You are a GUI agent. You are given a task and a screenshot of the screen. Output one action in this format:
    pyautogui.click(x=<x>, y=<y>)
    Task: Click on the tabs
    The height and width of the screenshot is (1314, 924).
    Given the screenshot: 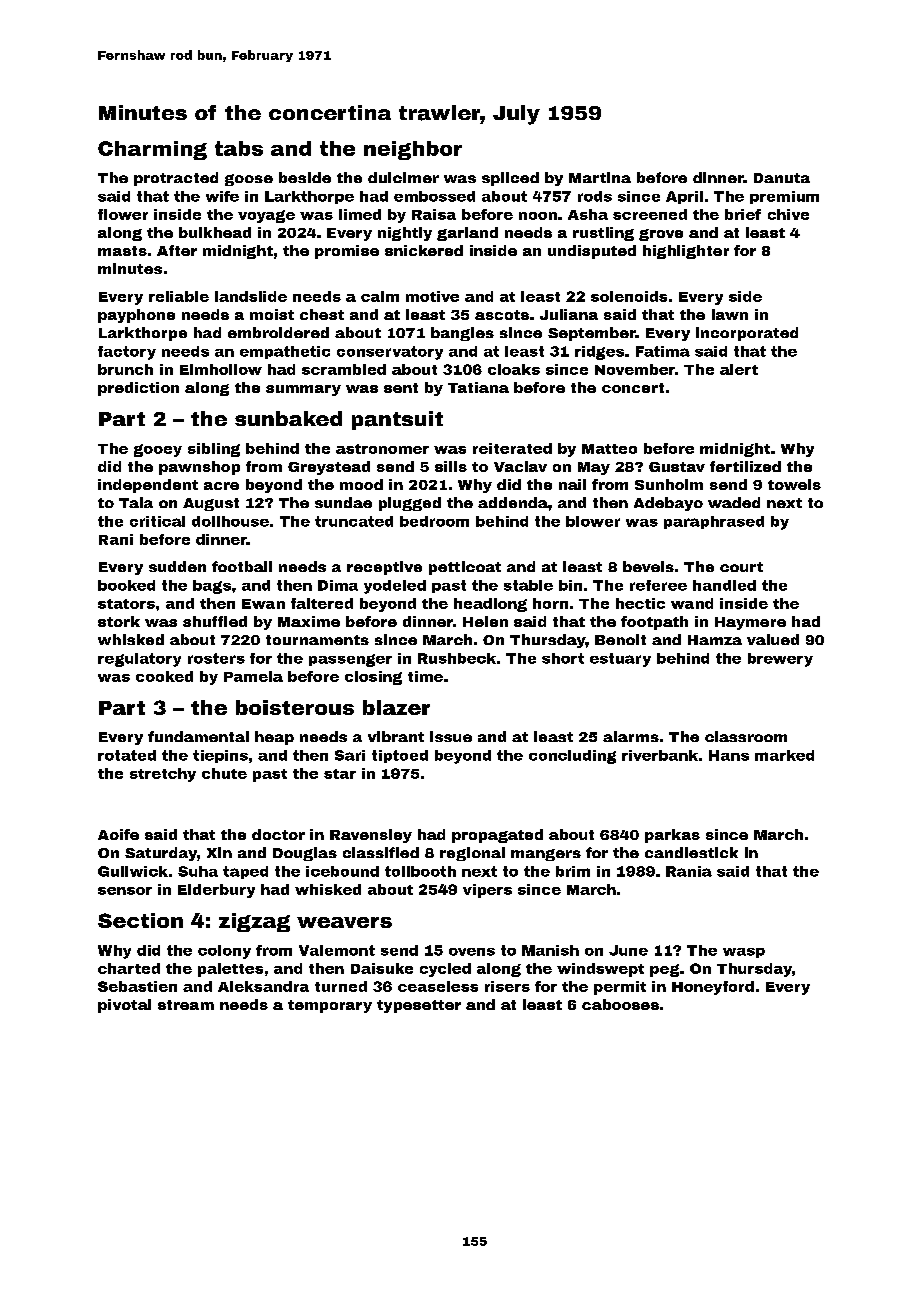 What is the action you would take?
    pyautogui.click(x=239, y=148)
